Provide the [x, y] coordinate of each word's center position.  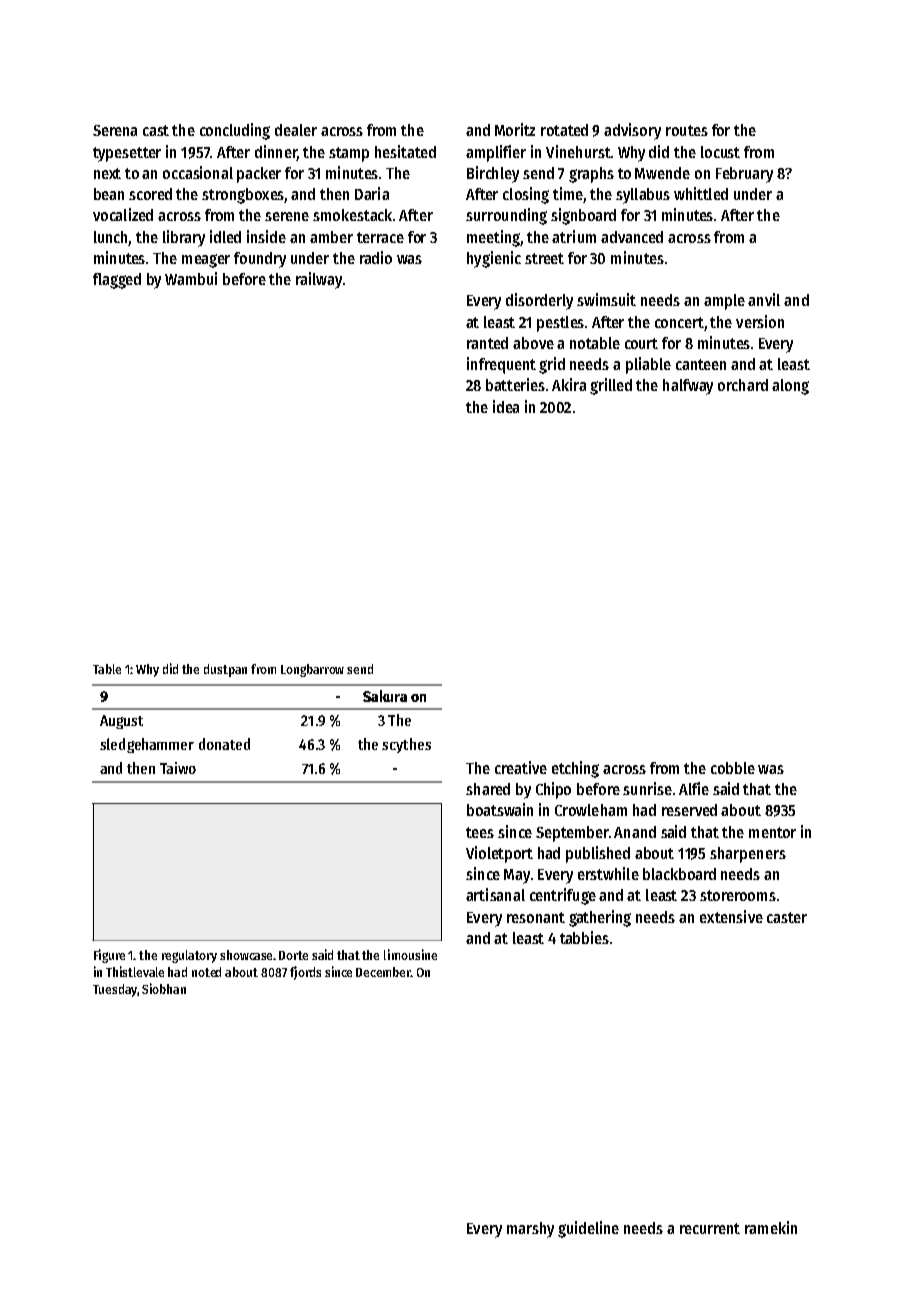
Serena [115, 130]
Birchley [493, 174]
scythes [406, 745]
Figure [109, 956]
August [121, 722]
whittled [701, 193]
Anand [635, 832]
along [790, 387]
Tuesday [115, 990]
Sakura [385, 696]
